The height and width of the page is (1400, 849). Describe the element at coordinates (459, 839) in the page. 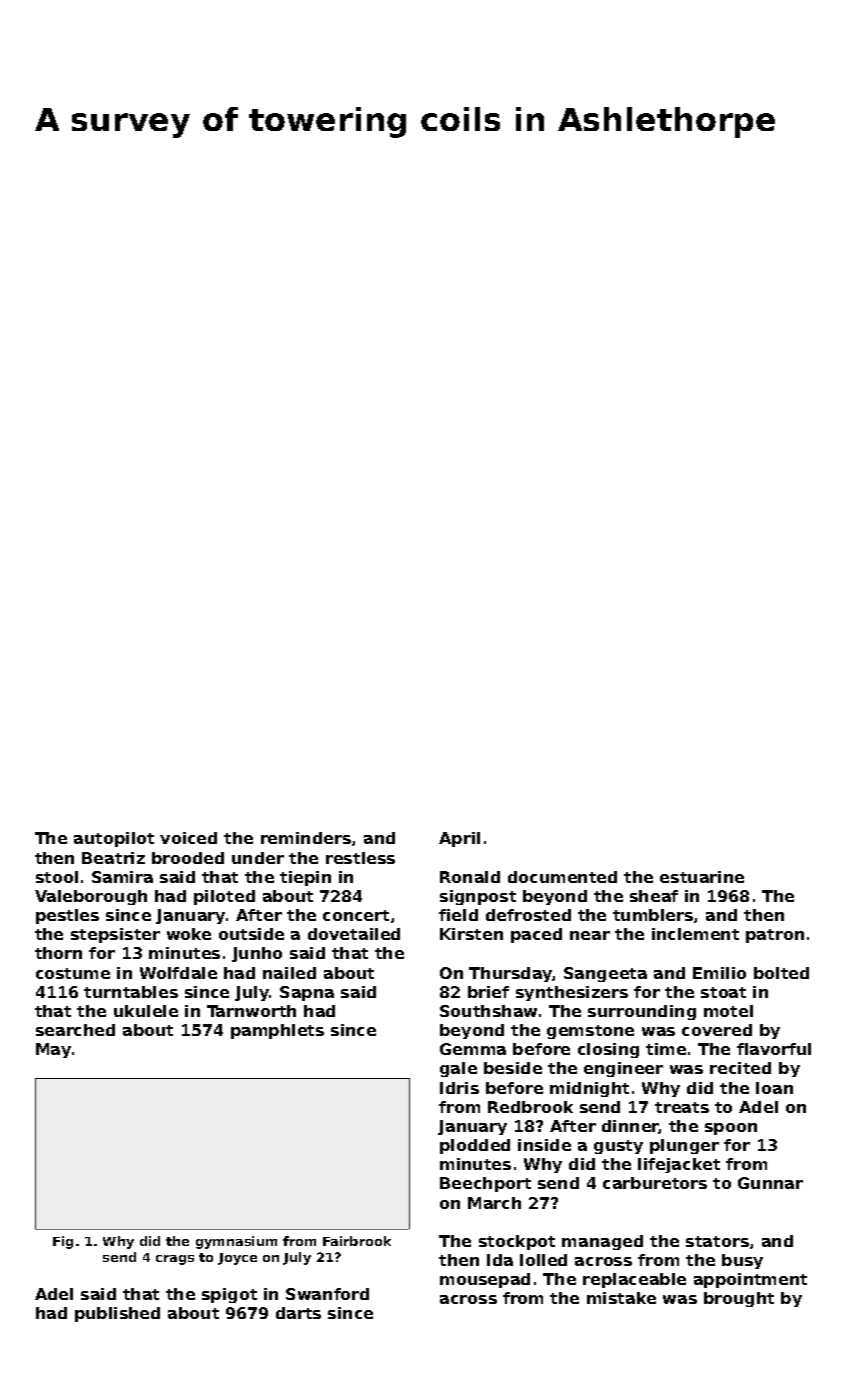

I see `April` at that location.
